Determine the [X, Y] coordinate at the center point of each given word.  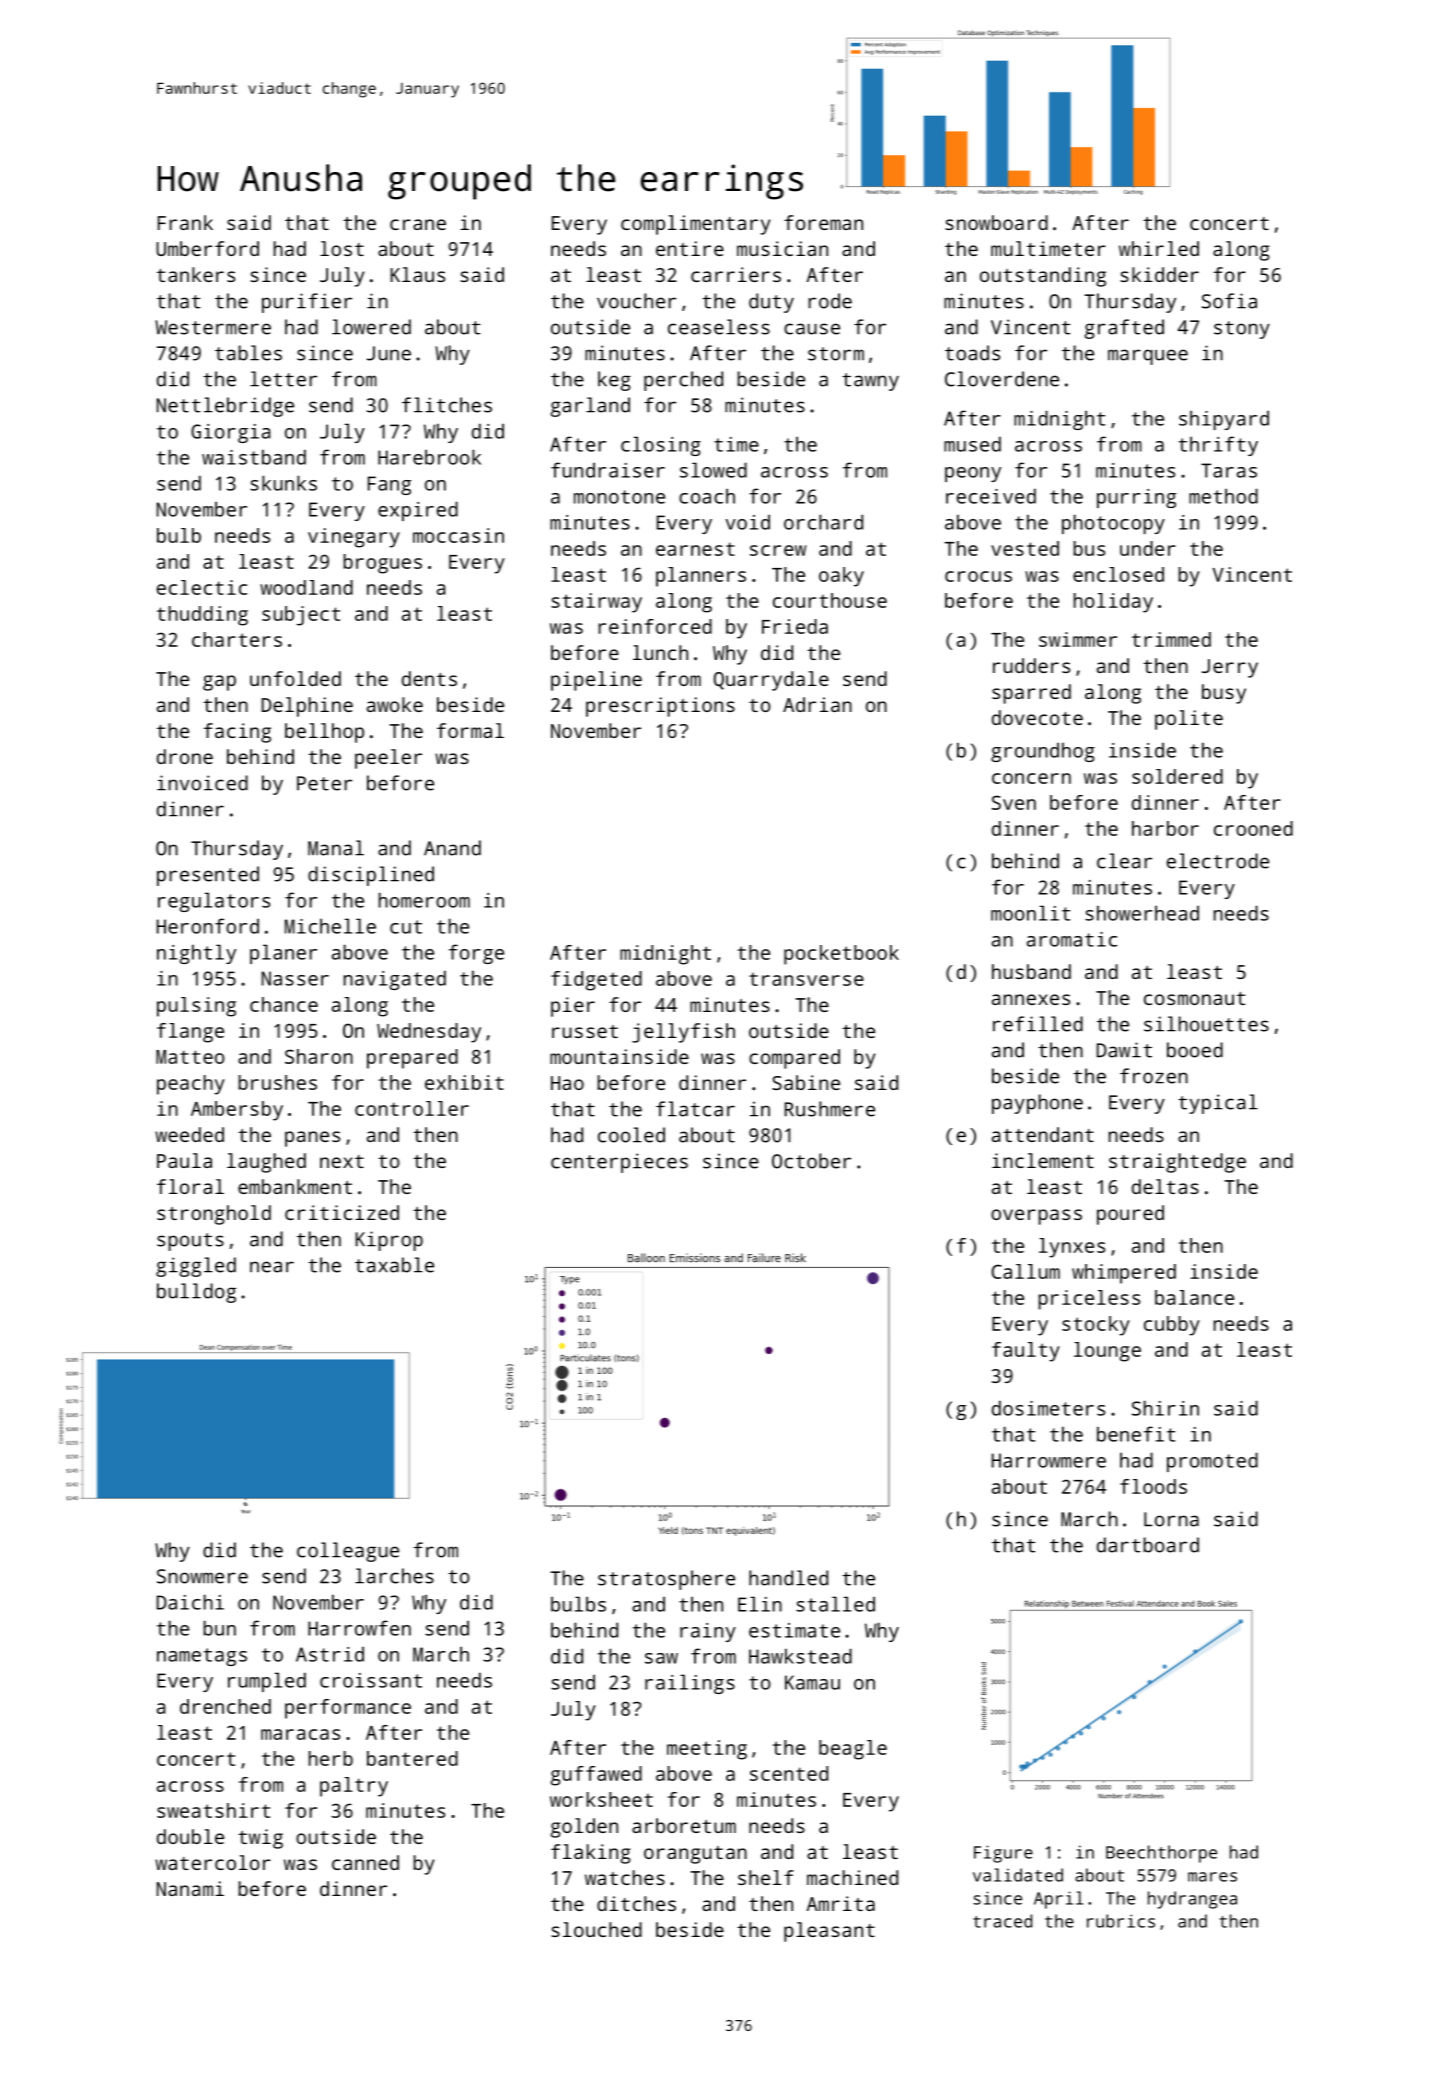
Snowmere [202, 1576]
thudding [202, 616]
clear [1124, 861]
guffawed [596, 1776]
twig [260, 1839]
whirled [1159, 248]
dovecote [1037, 717]
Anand [452, 848]
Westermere [213, 327]
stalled [835, 1604]
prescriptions [660, 707]
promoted [1212, 1462]
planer [283, 954]
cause [812, 329]
